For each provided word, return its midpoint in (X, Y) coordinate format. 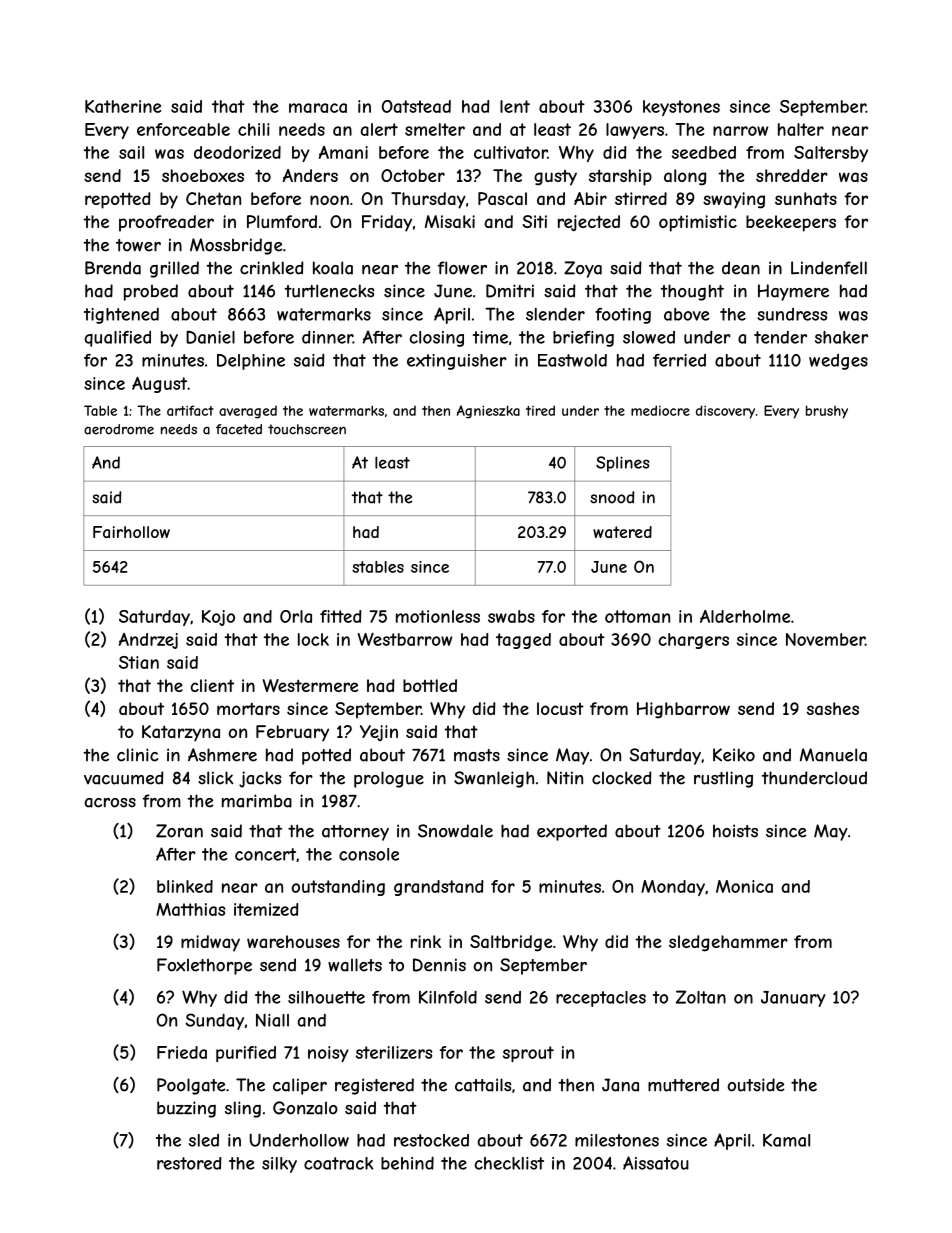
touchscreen (307, 429)
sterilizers (394, 1052)
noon (329, 200)
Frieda (182, 1052)
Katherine (123, 106)
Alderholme (745, 616)
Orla (296, 616)
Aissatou (656, 1163)
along (685, 177)
